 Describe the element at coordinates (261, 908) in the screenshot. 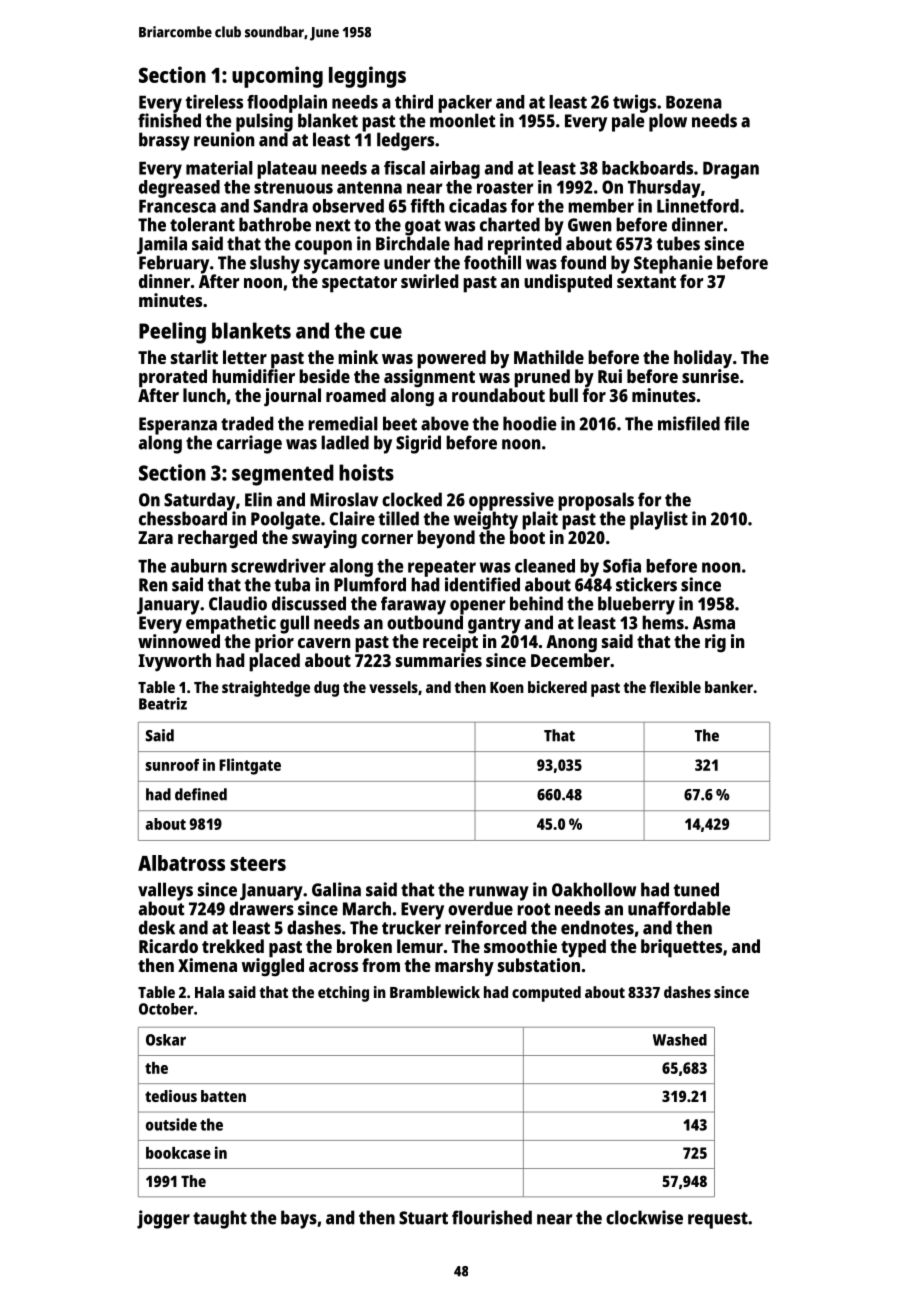

I see `drawers` at that location.
